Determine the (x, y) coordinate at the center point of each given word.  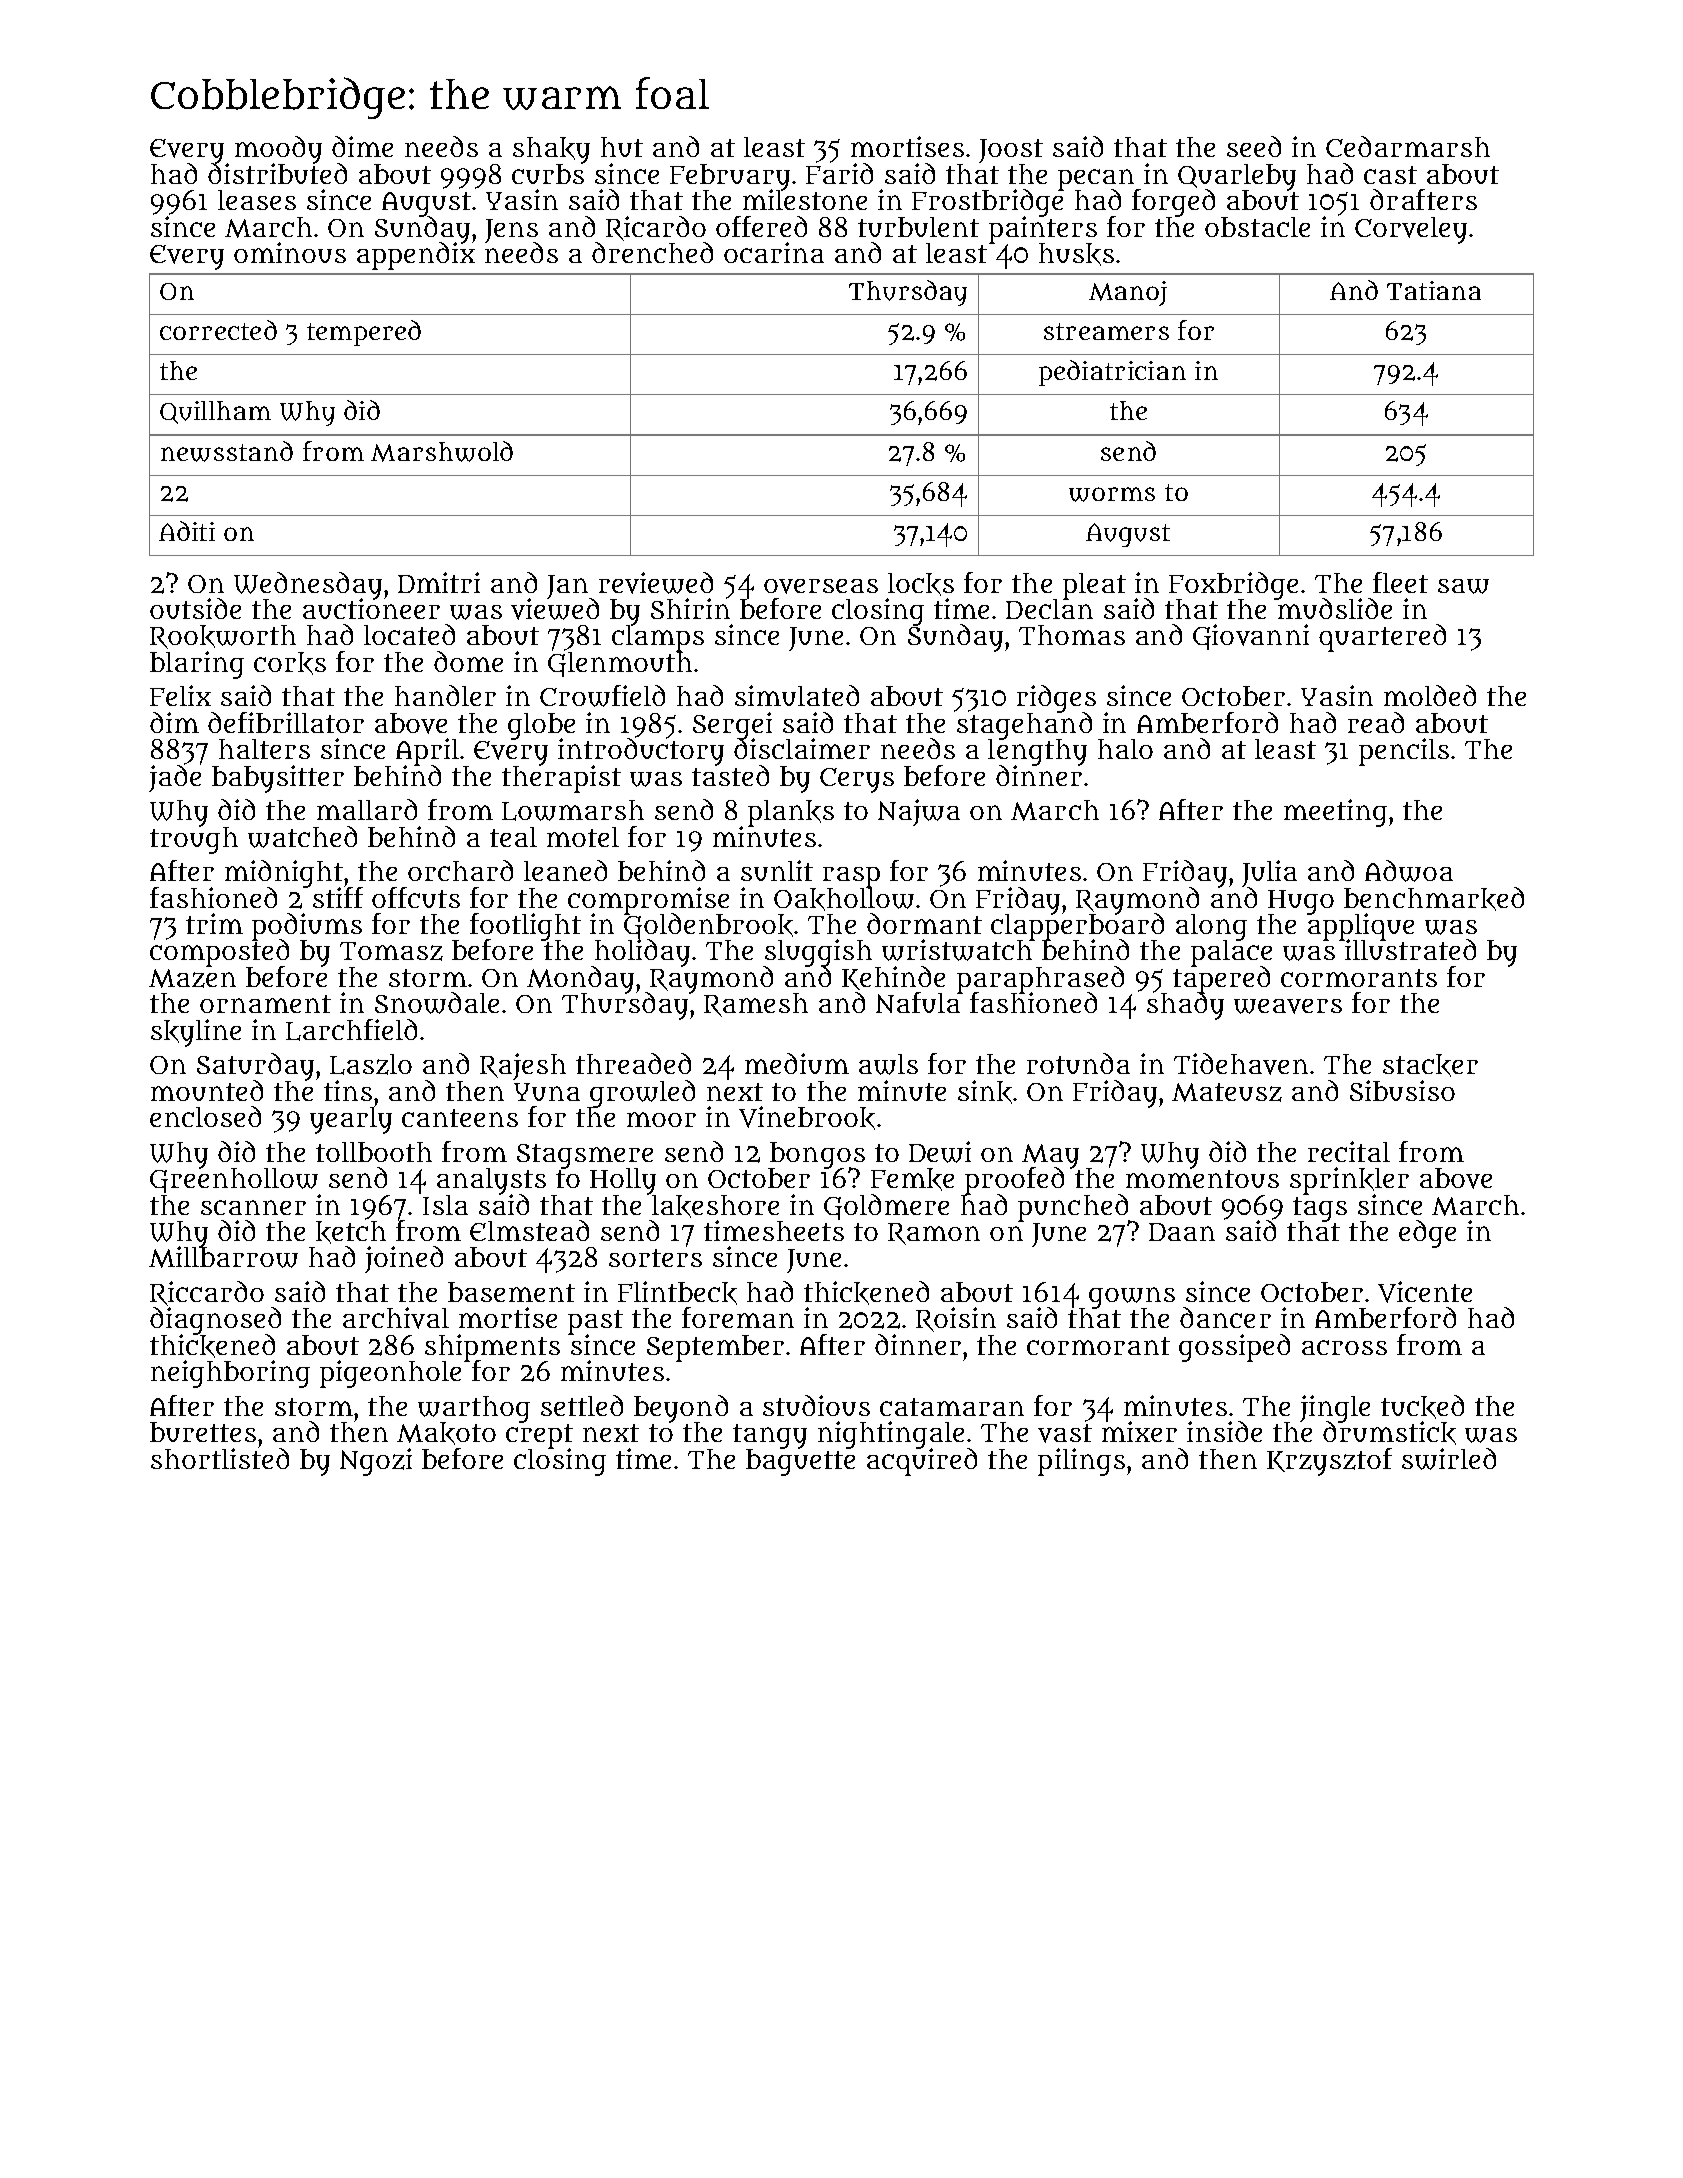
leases (257, 200)
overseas (821, 586)
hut (622, 147)
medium (797, 1063)
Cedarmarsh (1408, 146)
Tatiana (1434, 290)
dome (468, 661)
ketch (351, 1232)
